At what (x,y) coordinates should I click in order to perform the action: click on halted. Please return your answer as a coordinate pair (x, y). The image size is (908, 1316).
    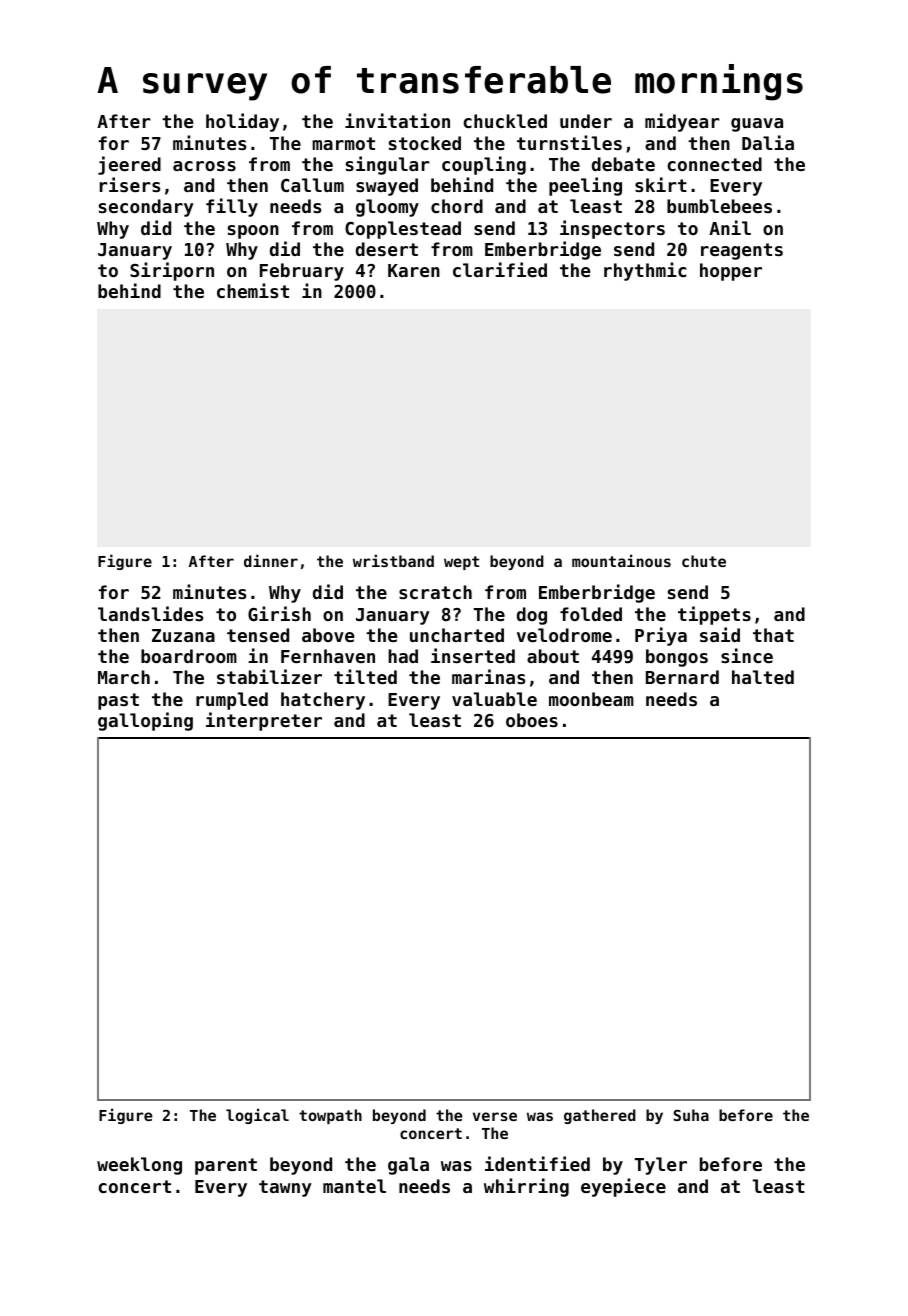
    Looking at the image, I should click on (763, 677).
